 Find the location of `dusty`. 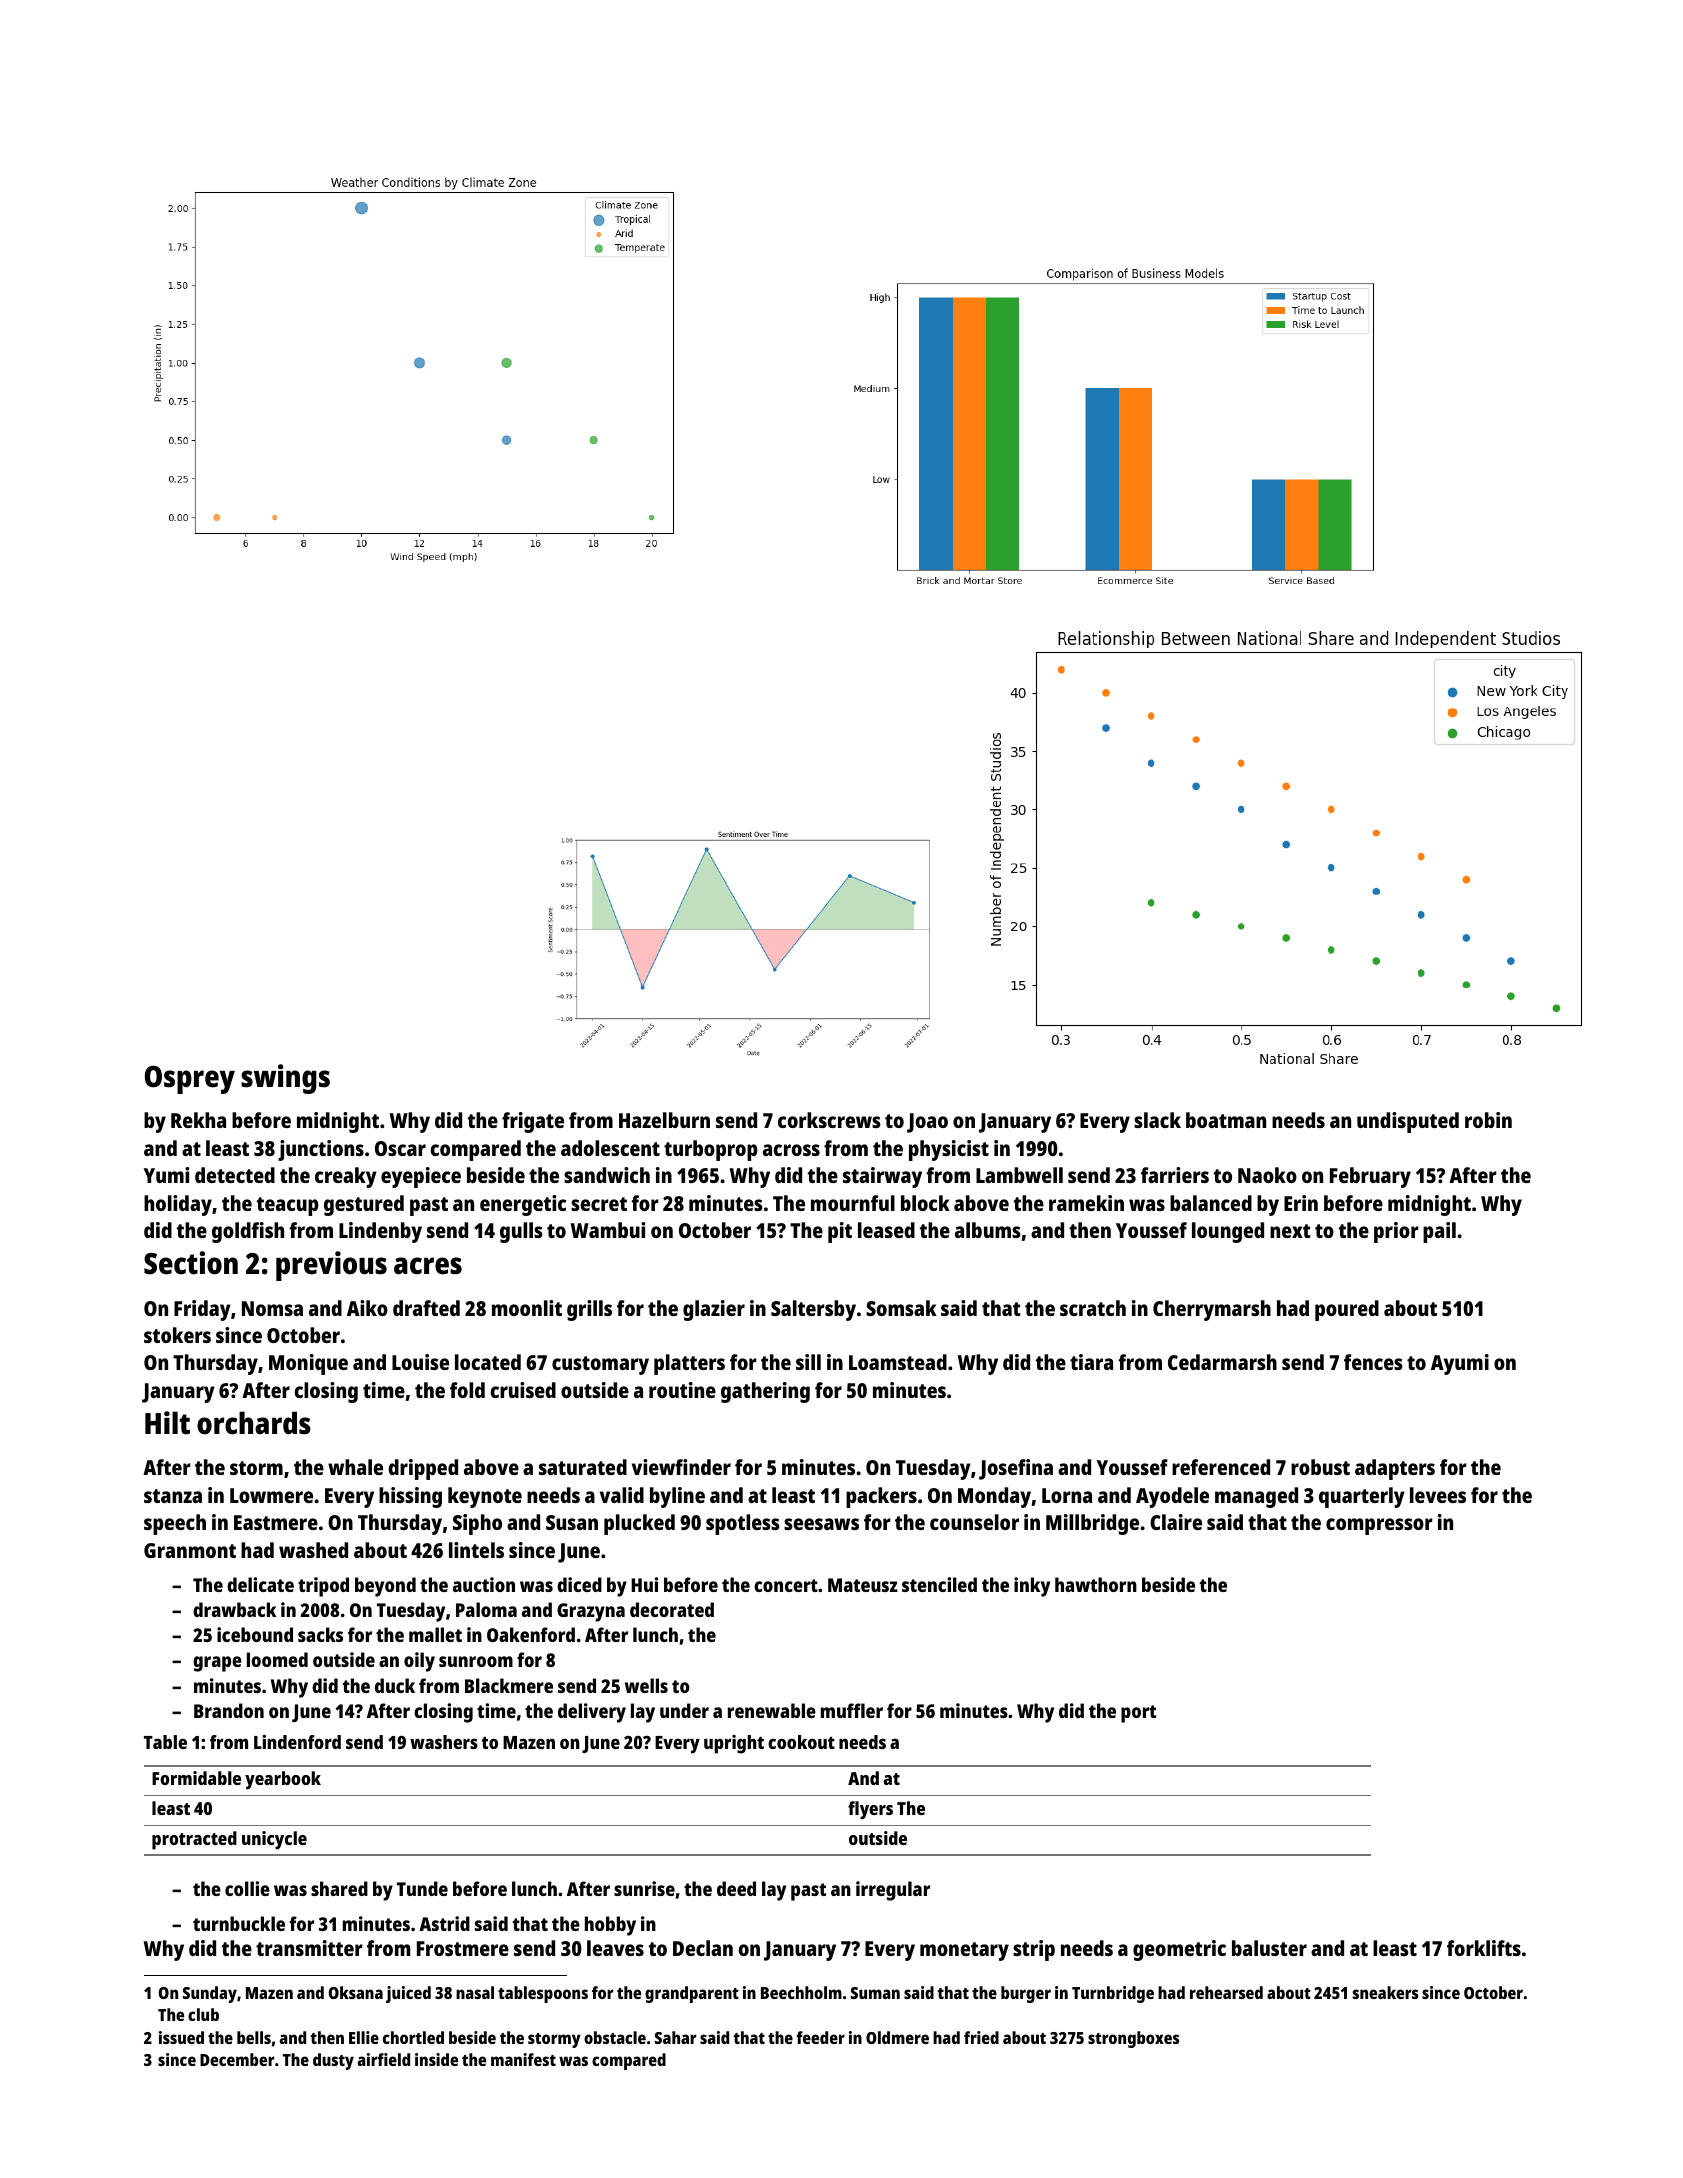

dusty is located at coordinates (333, 2061).
